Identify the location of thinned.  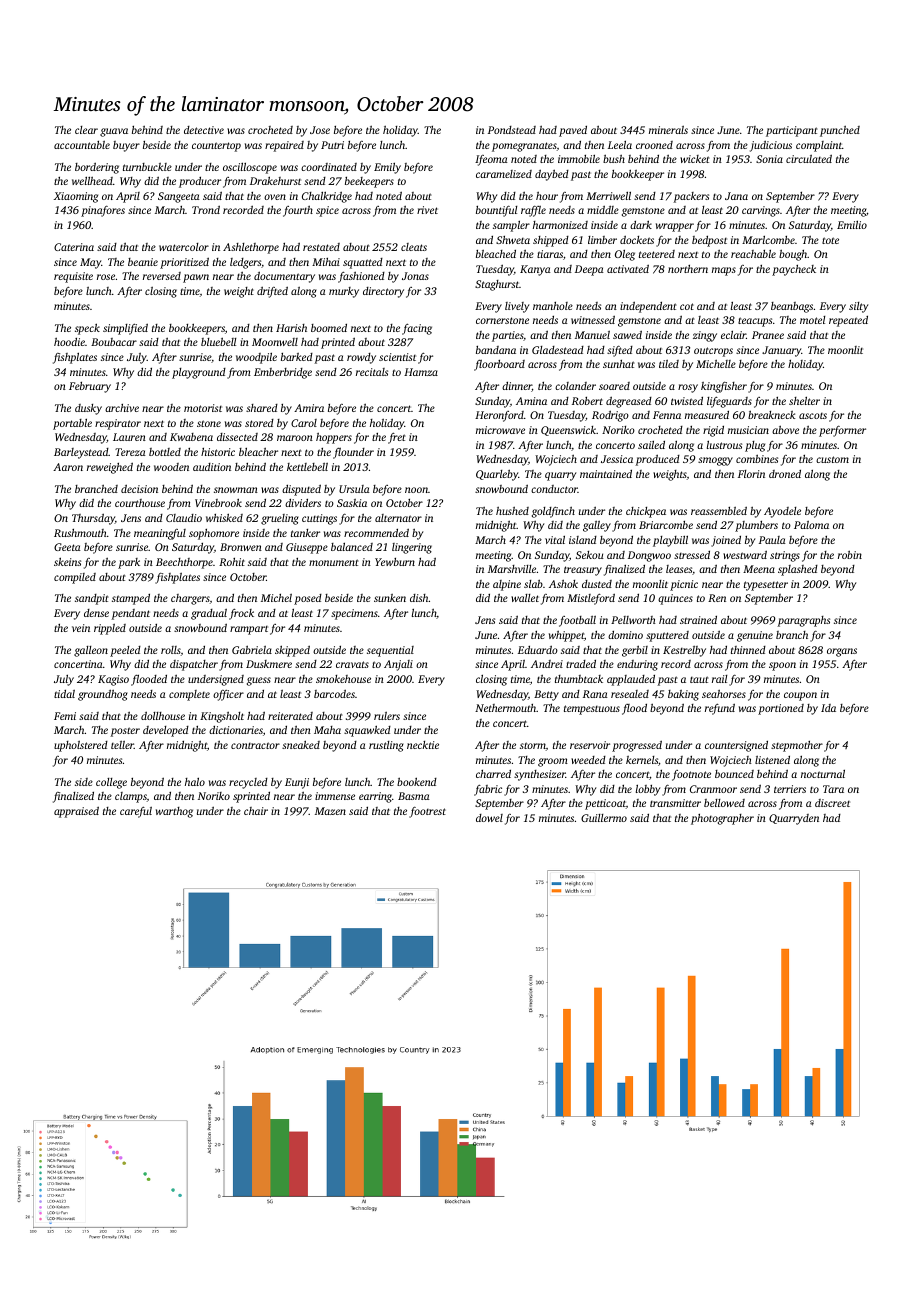
(748, 650).
